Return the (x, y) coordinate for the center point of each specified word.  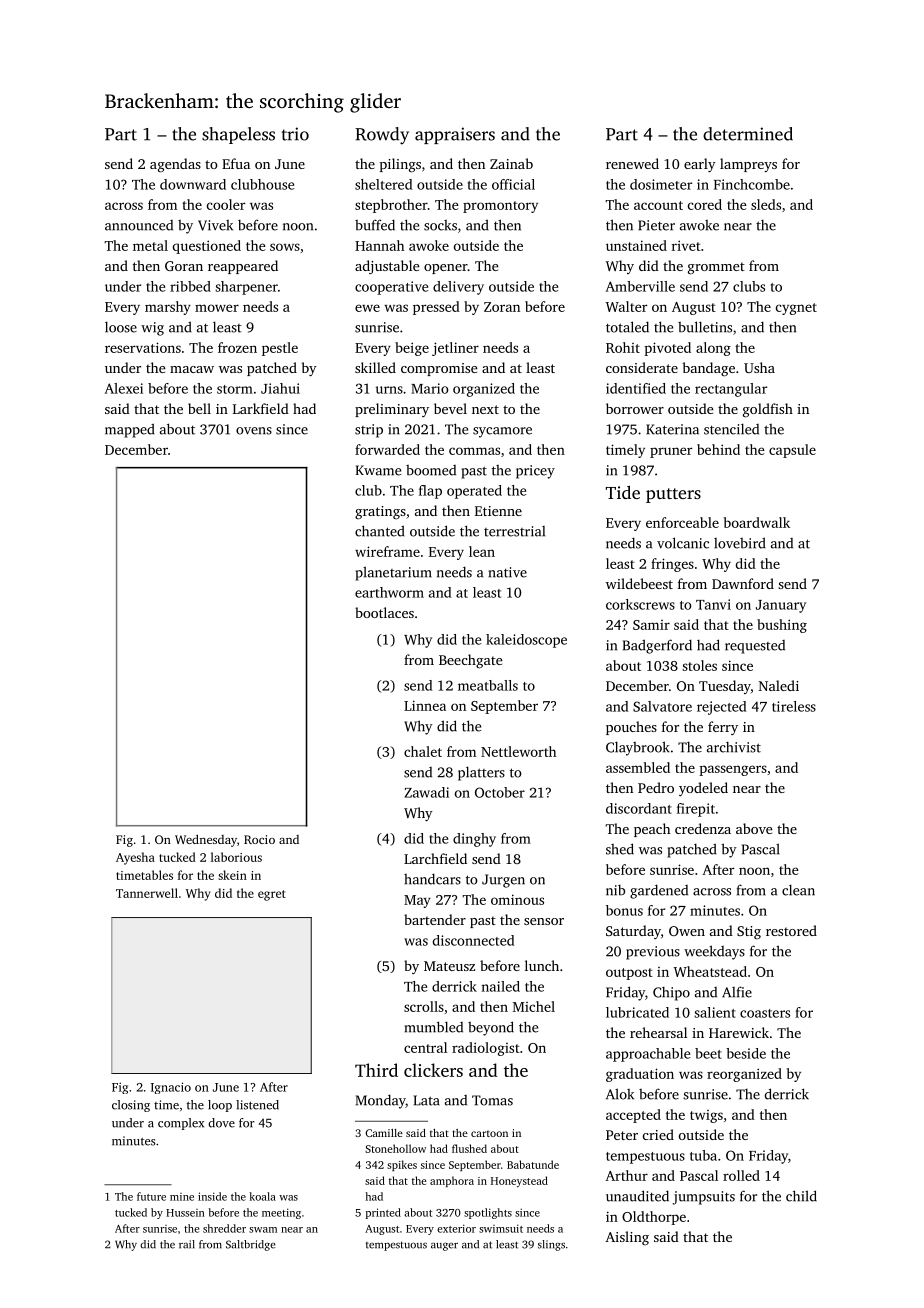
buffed (375, 225)
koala (263, 1196)
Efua (236, 163)
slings (551, 1245)
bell (199, 408)
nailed (500, 986)
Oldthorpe (654, 1218)
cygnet (796, 309)
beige (412, 349)
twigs (706, 1116)
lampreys (748, 165)
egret (272, 895)
